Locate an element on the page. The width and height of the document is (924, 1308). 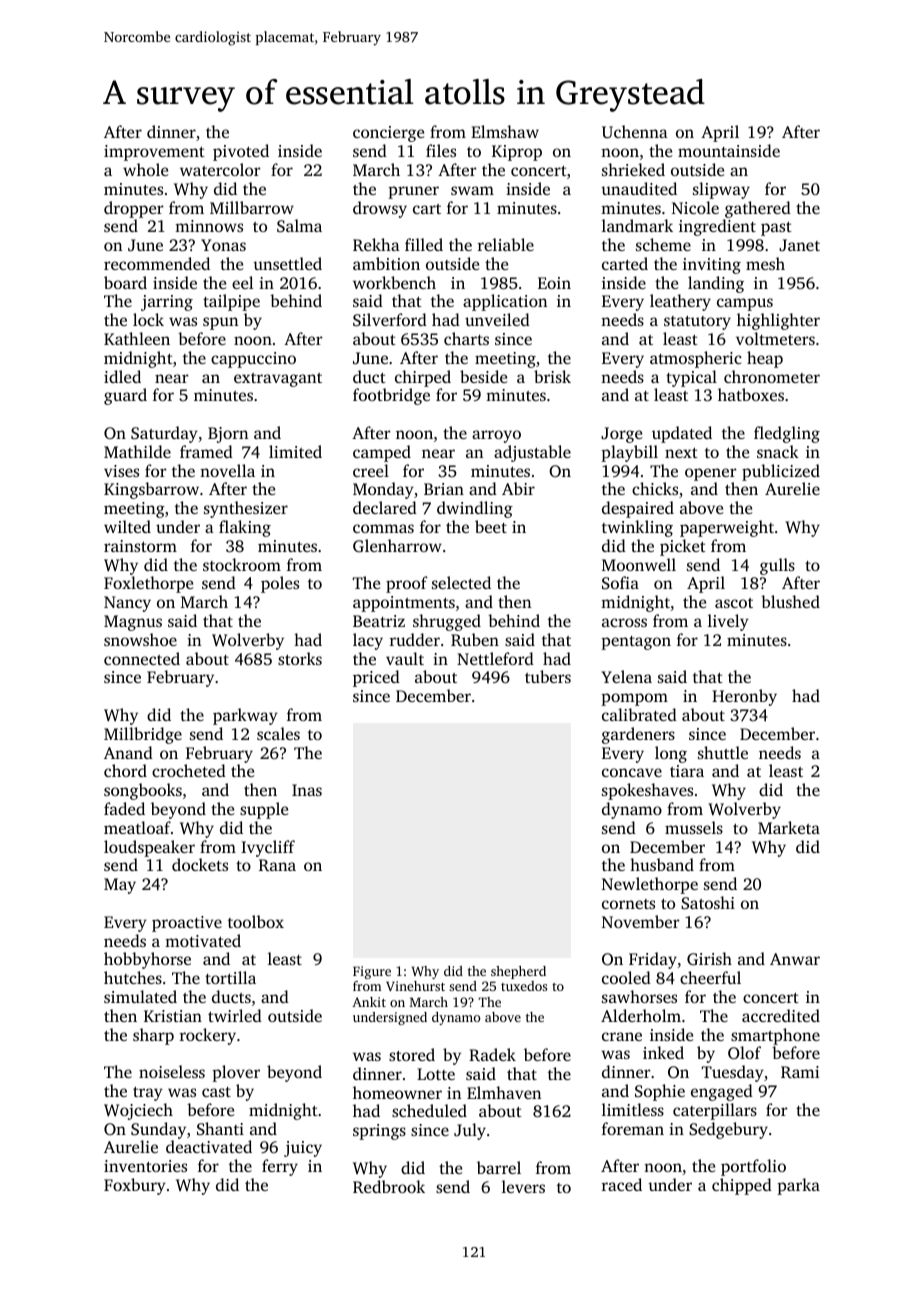
levers is located at coordinates (523, 1186).
